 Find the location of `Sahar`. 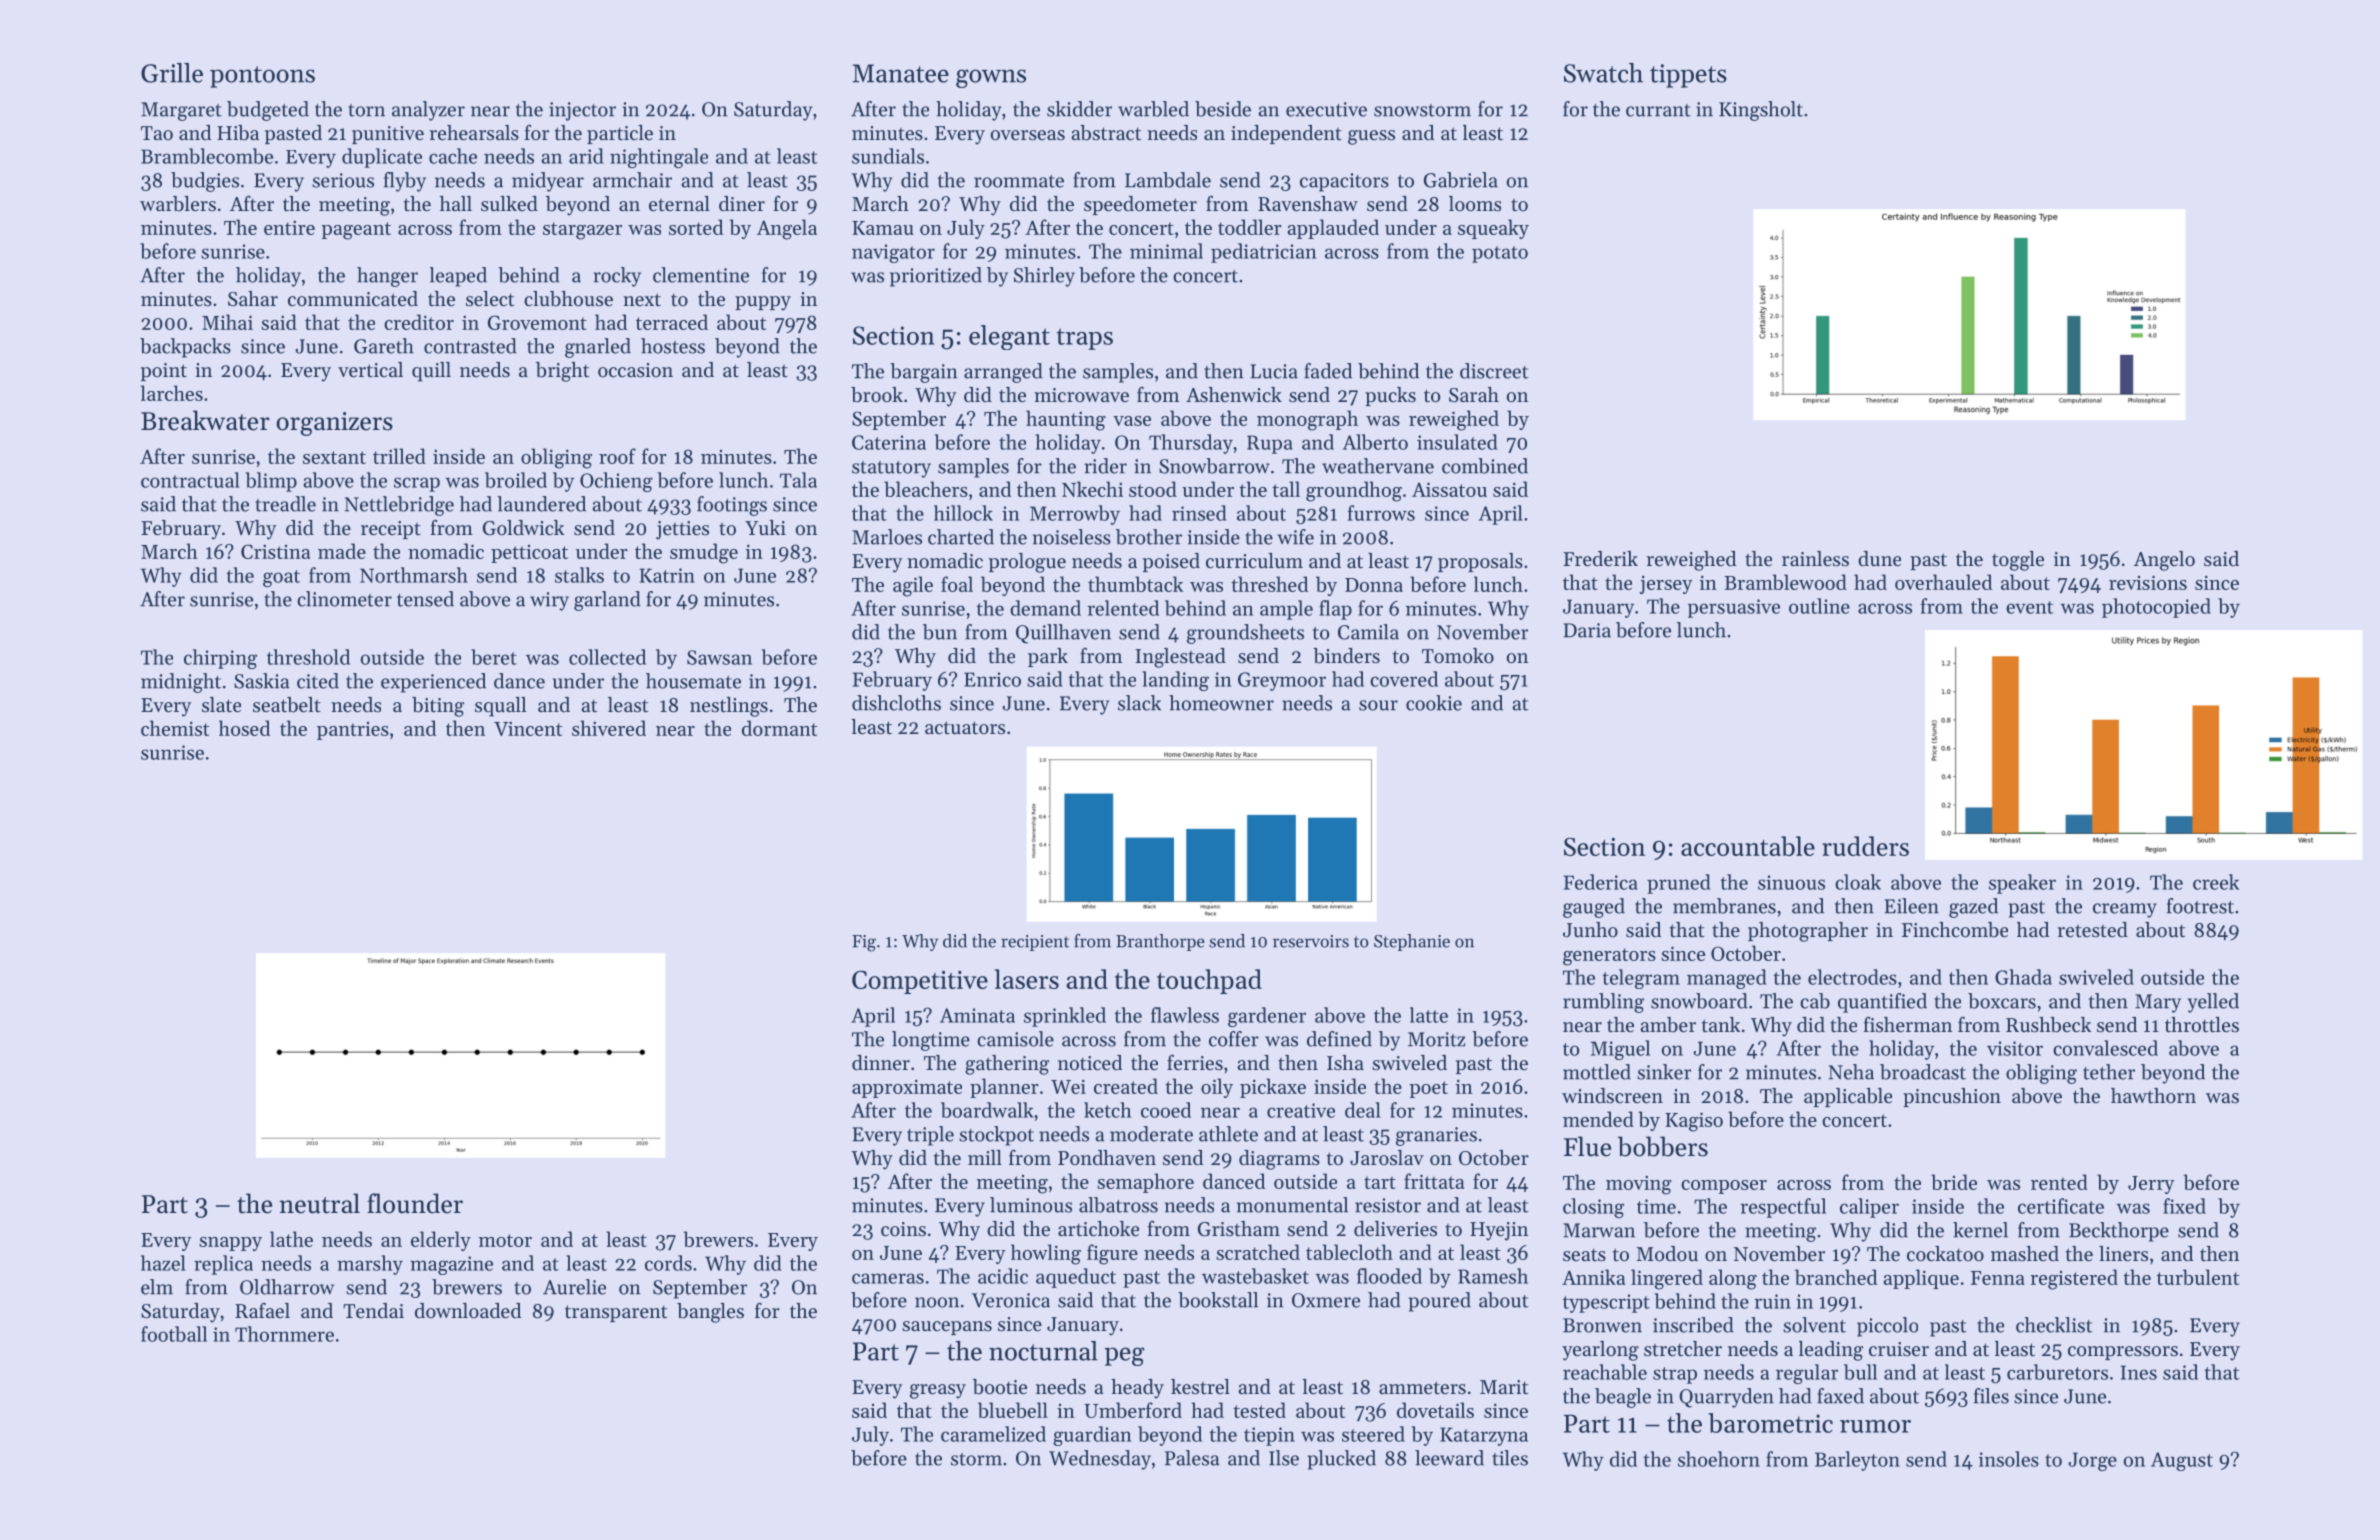

Sahar is located at coordinates (253, 299).
